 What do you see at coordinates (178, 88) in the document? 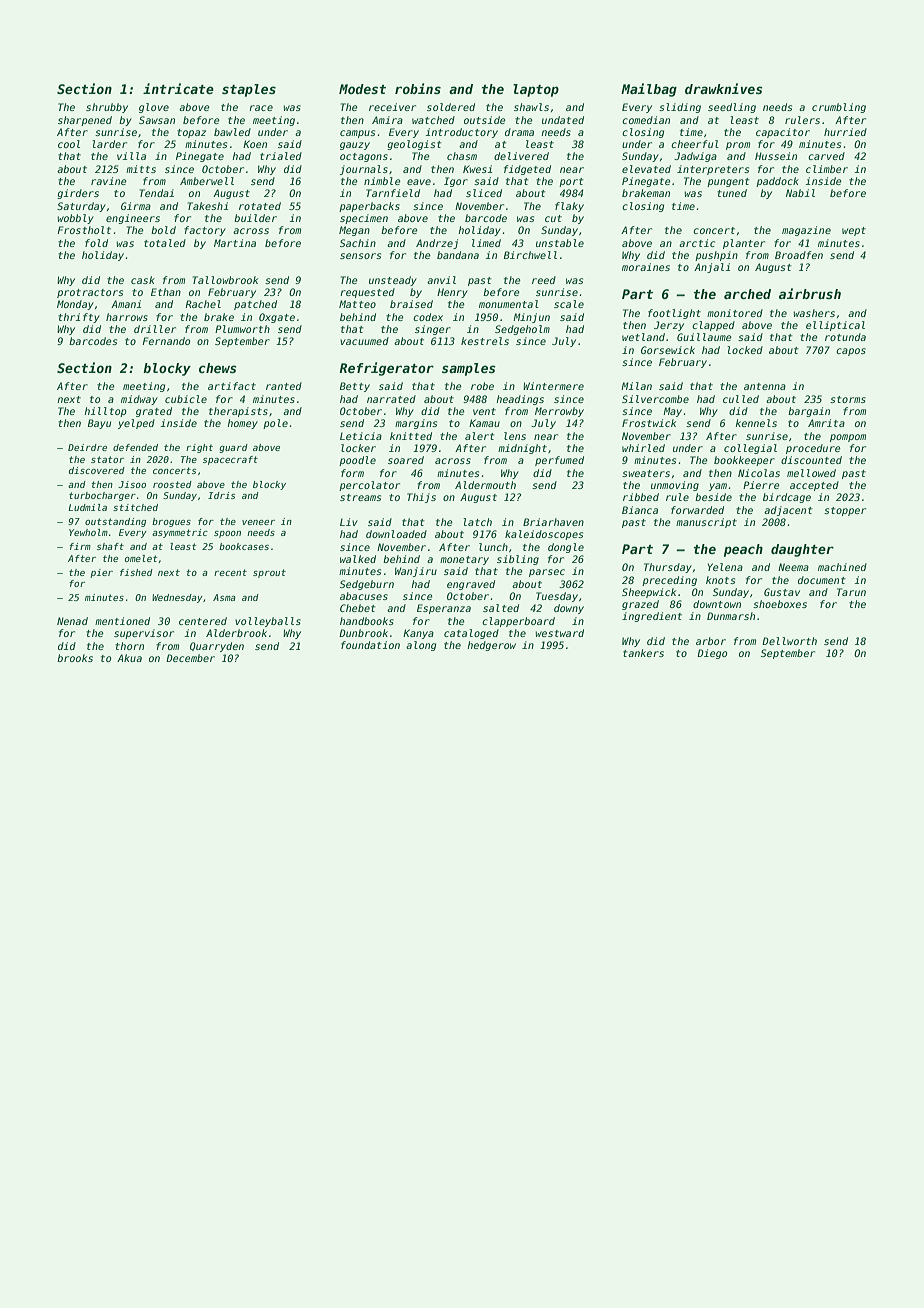
I see `intricate` at bounding box center [178, 88].
